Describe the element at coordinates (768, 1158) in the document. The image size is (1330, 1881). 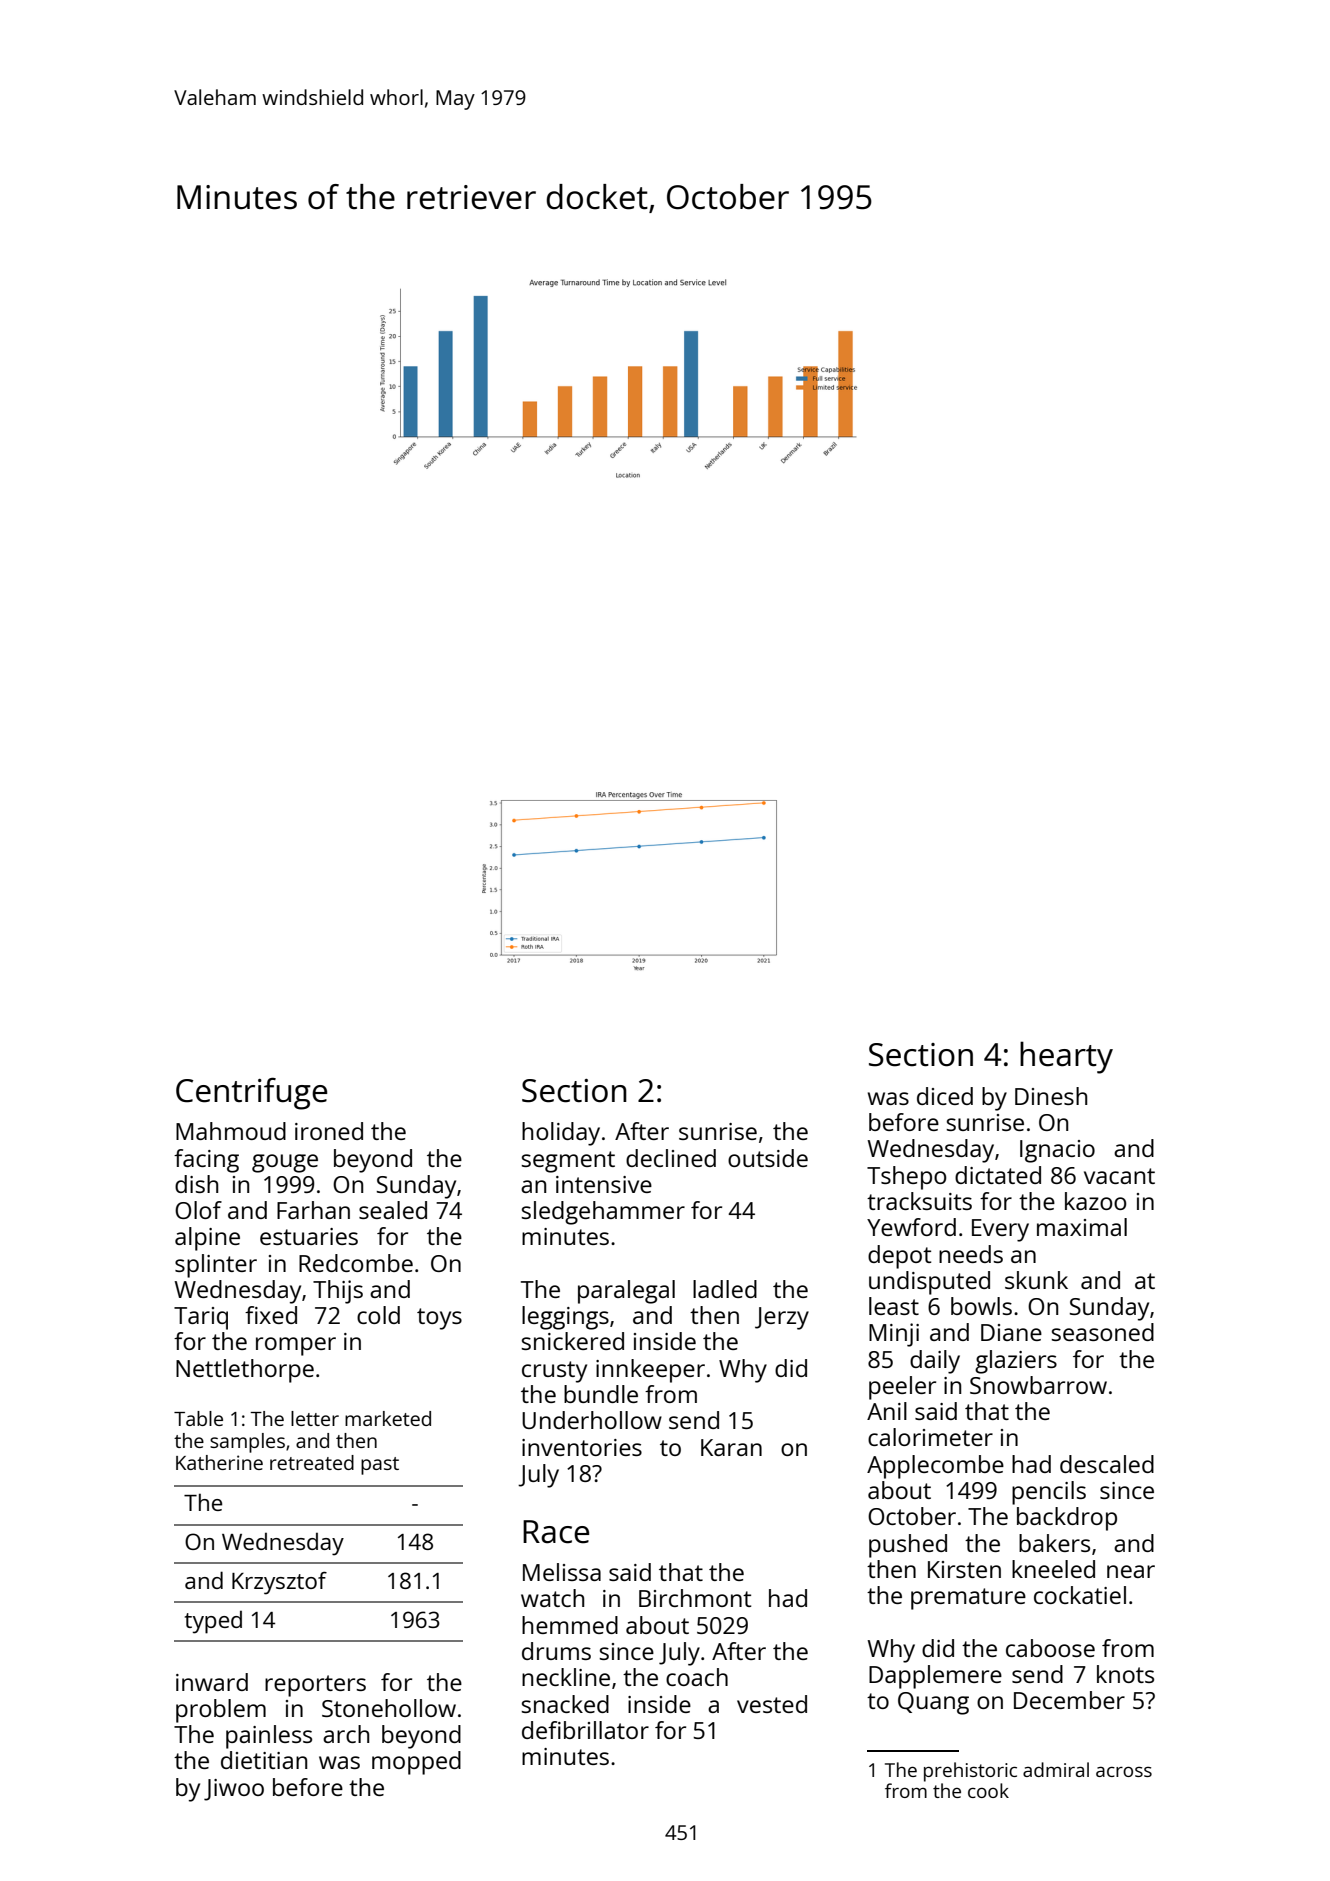
I see `outside` at that location.
